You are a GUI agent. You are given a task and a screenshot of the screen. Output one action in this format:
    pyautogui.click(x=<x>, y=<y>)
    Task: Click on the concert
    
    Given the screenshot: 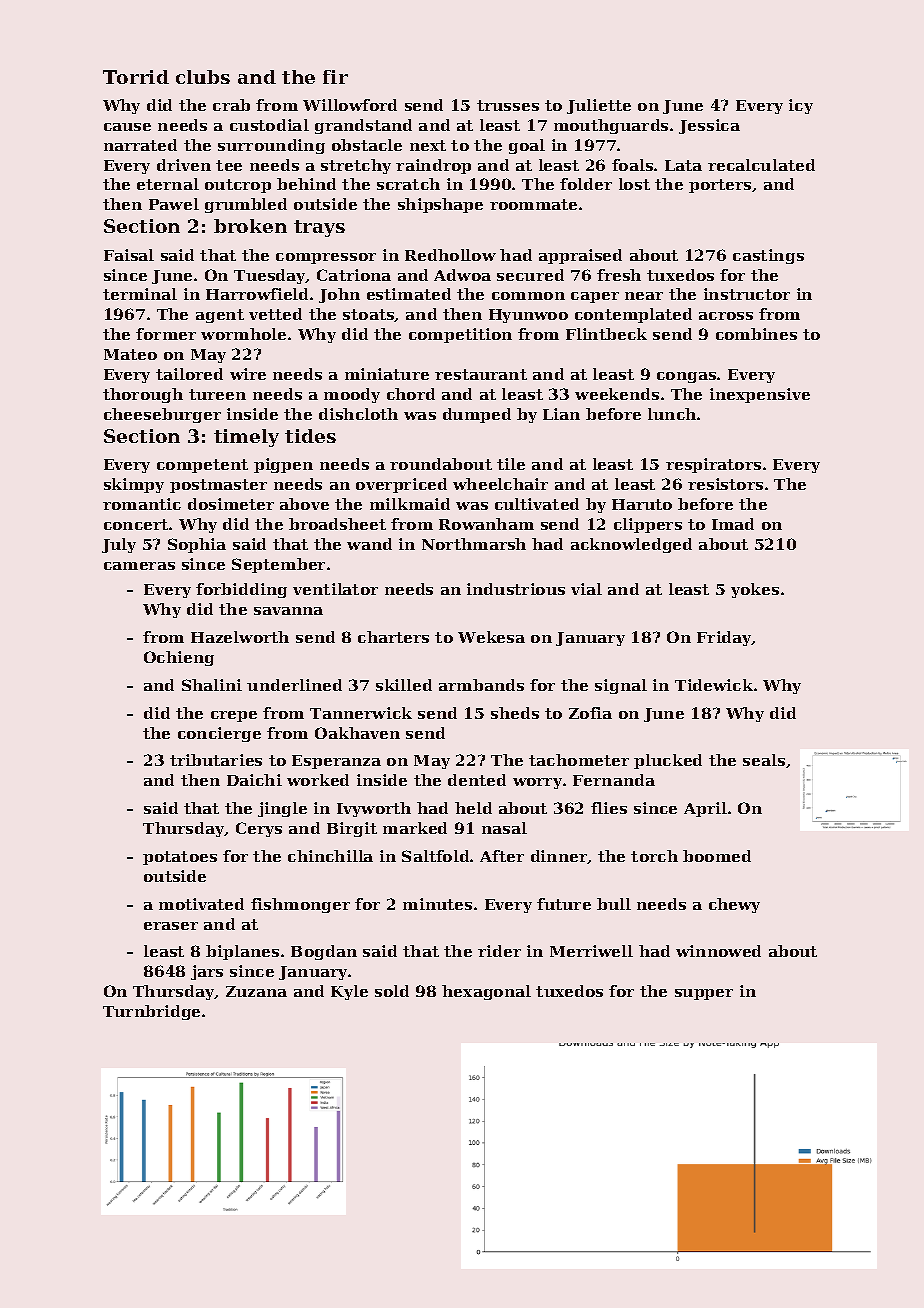 What is the action you would take?
    pyautogui.click(x=136, y=524)
